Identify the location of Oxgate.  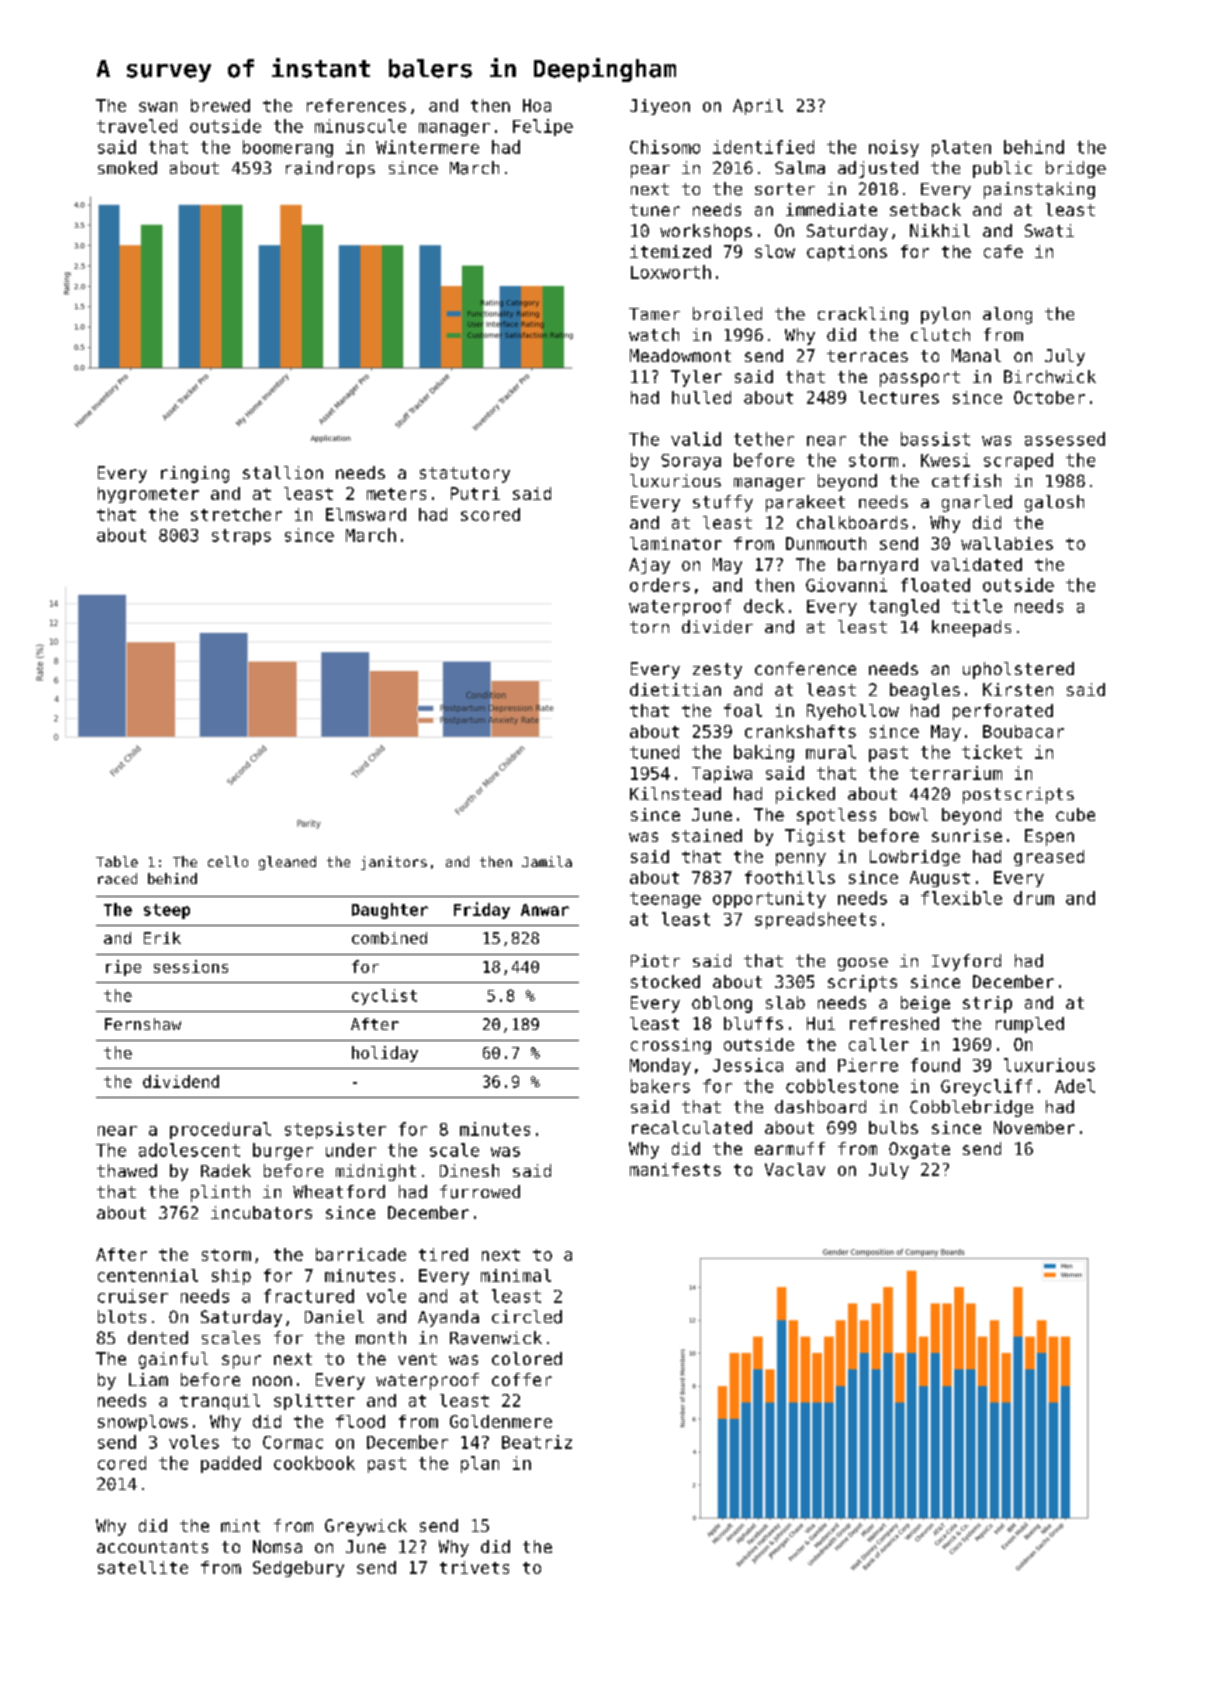
(919, 1150).
